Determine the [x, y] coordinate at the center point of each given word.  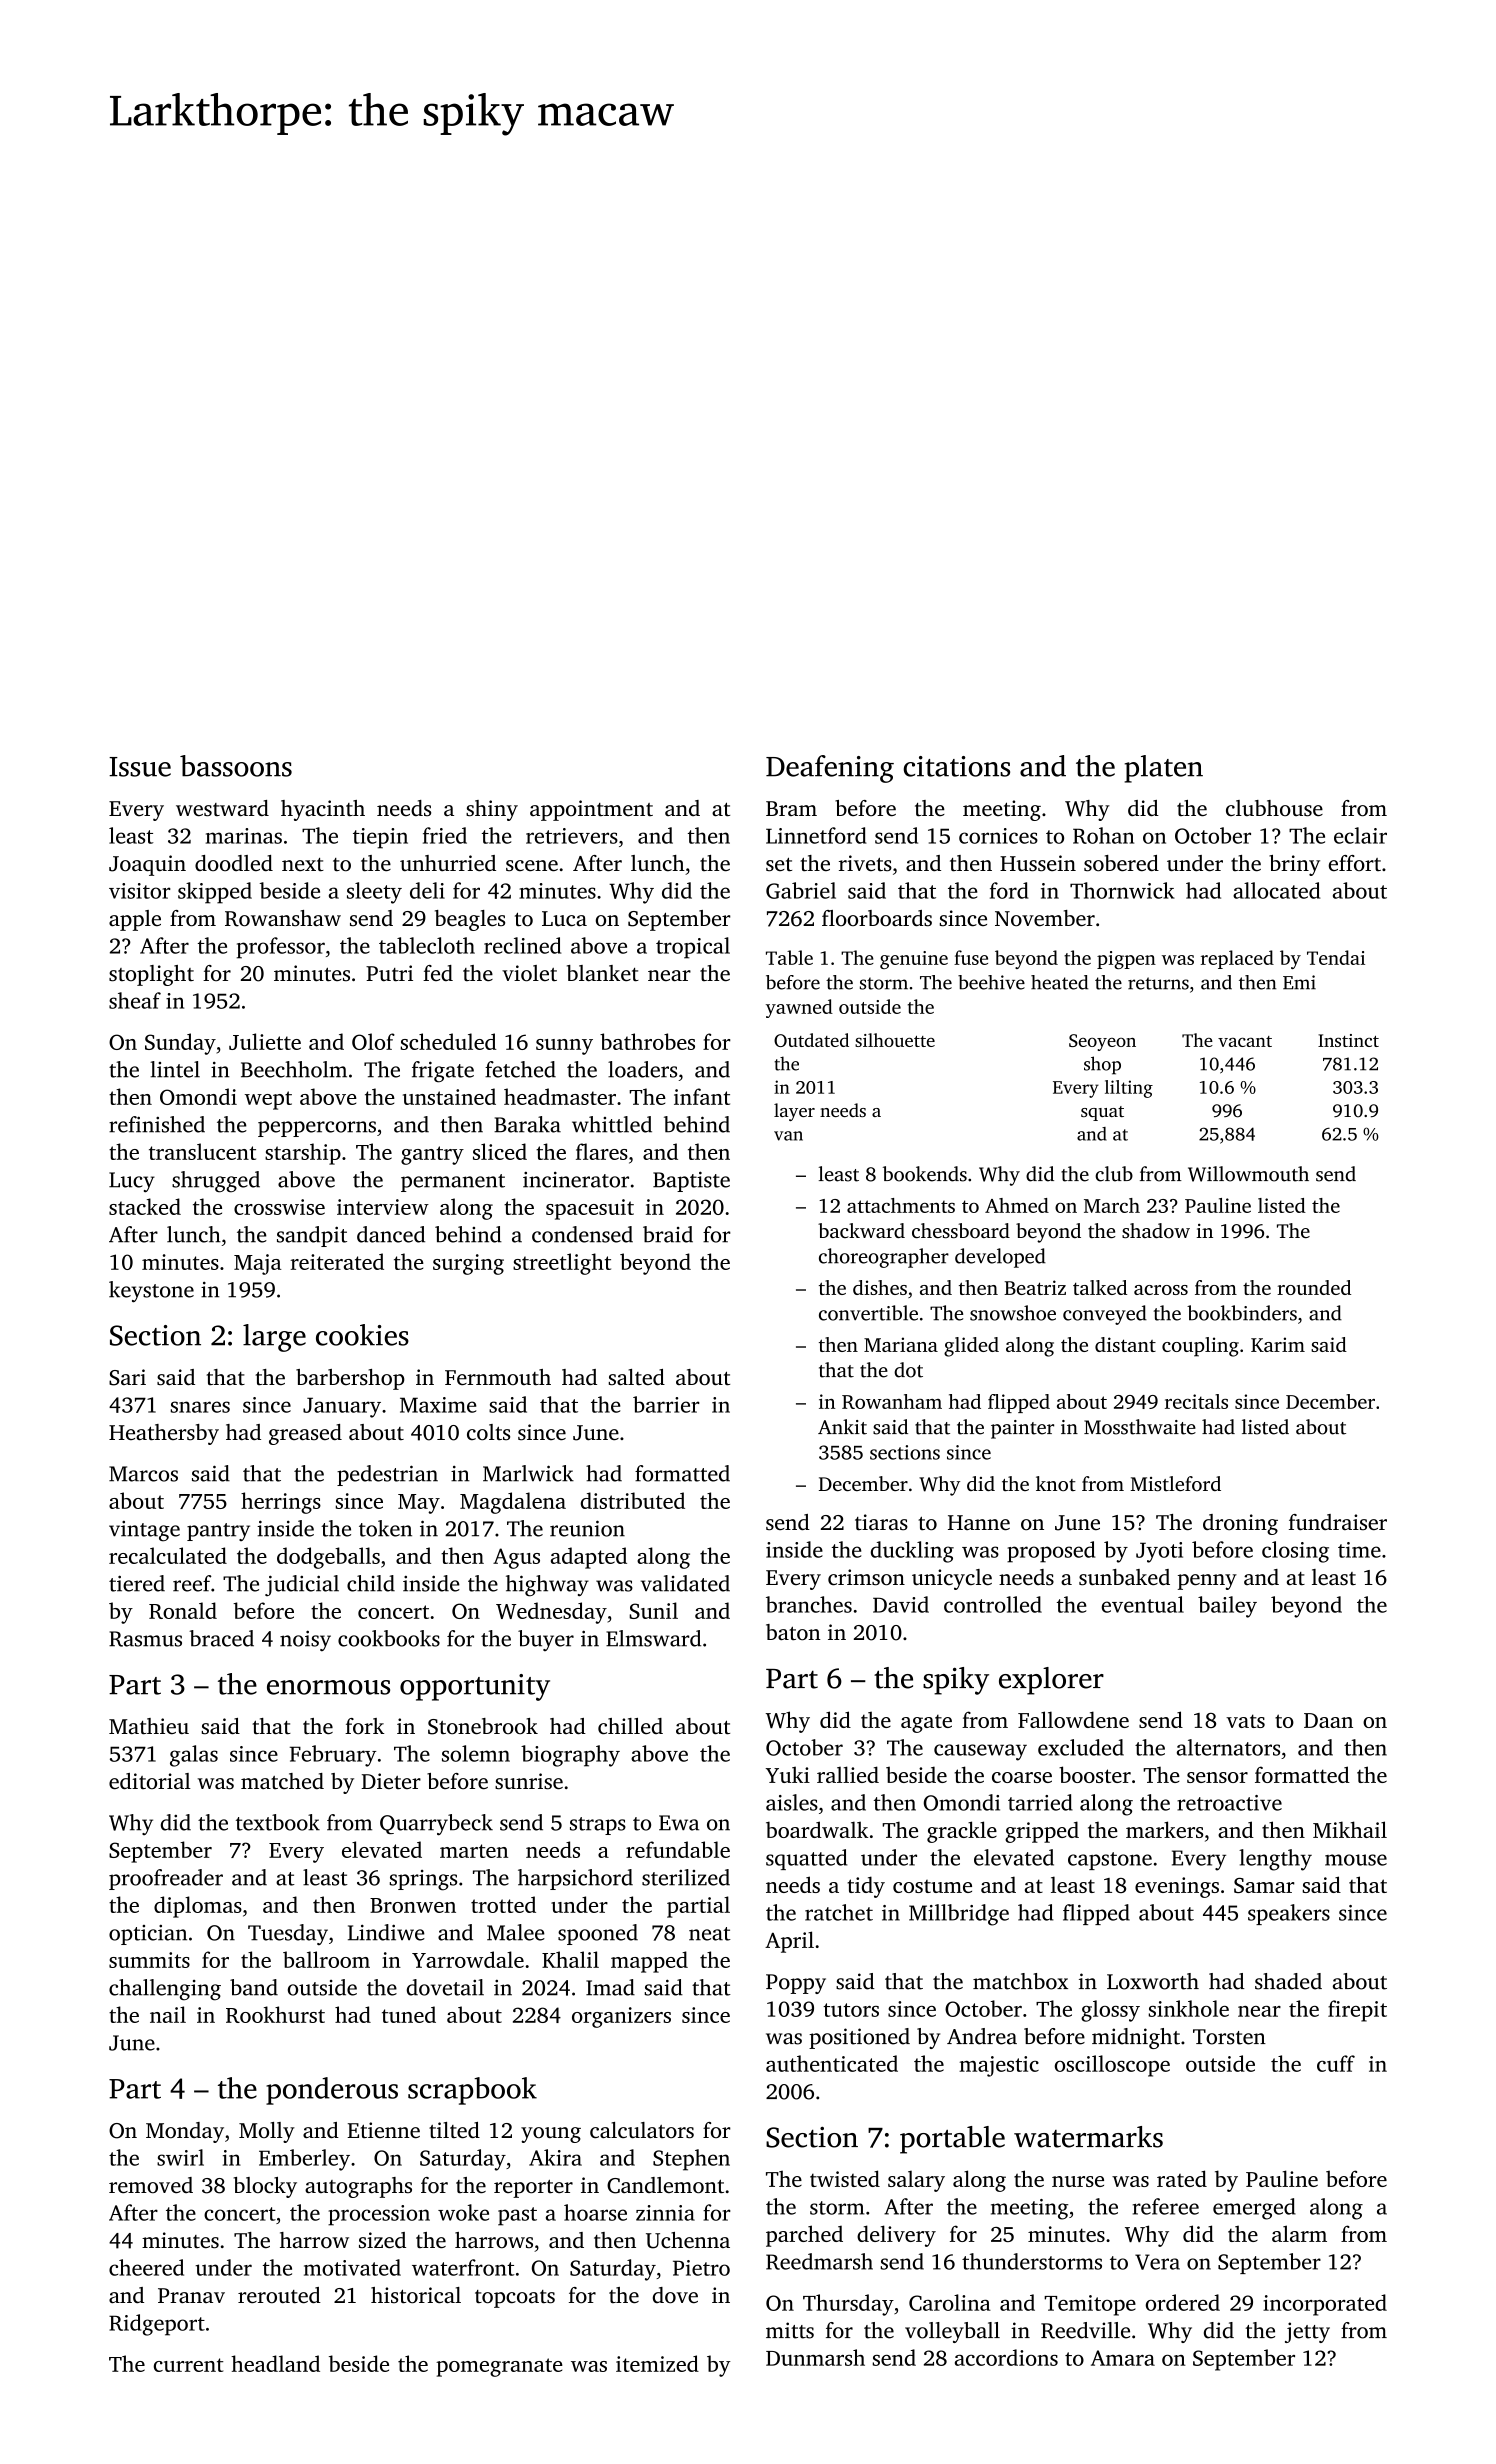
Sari [127, 1377]
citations [956, 766]
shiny [492, 810]
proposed [1051, 1552]
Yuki [788, 1774]
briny [1294, 865]
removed [151, 2185]
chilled [630, 1726]
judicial [302, 1585]
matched [282, 1781]
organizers [621, 2017]
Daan [1328, 1720]
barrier [666, 1404]
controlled [993, 1604]
